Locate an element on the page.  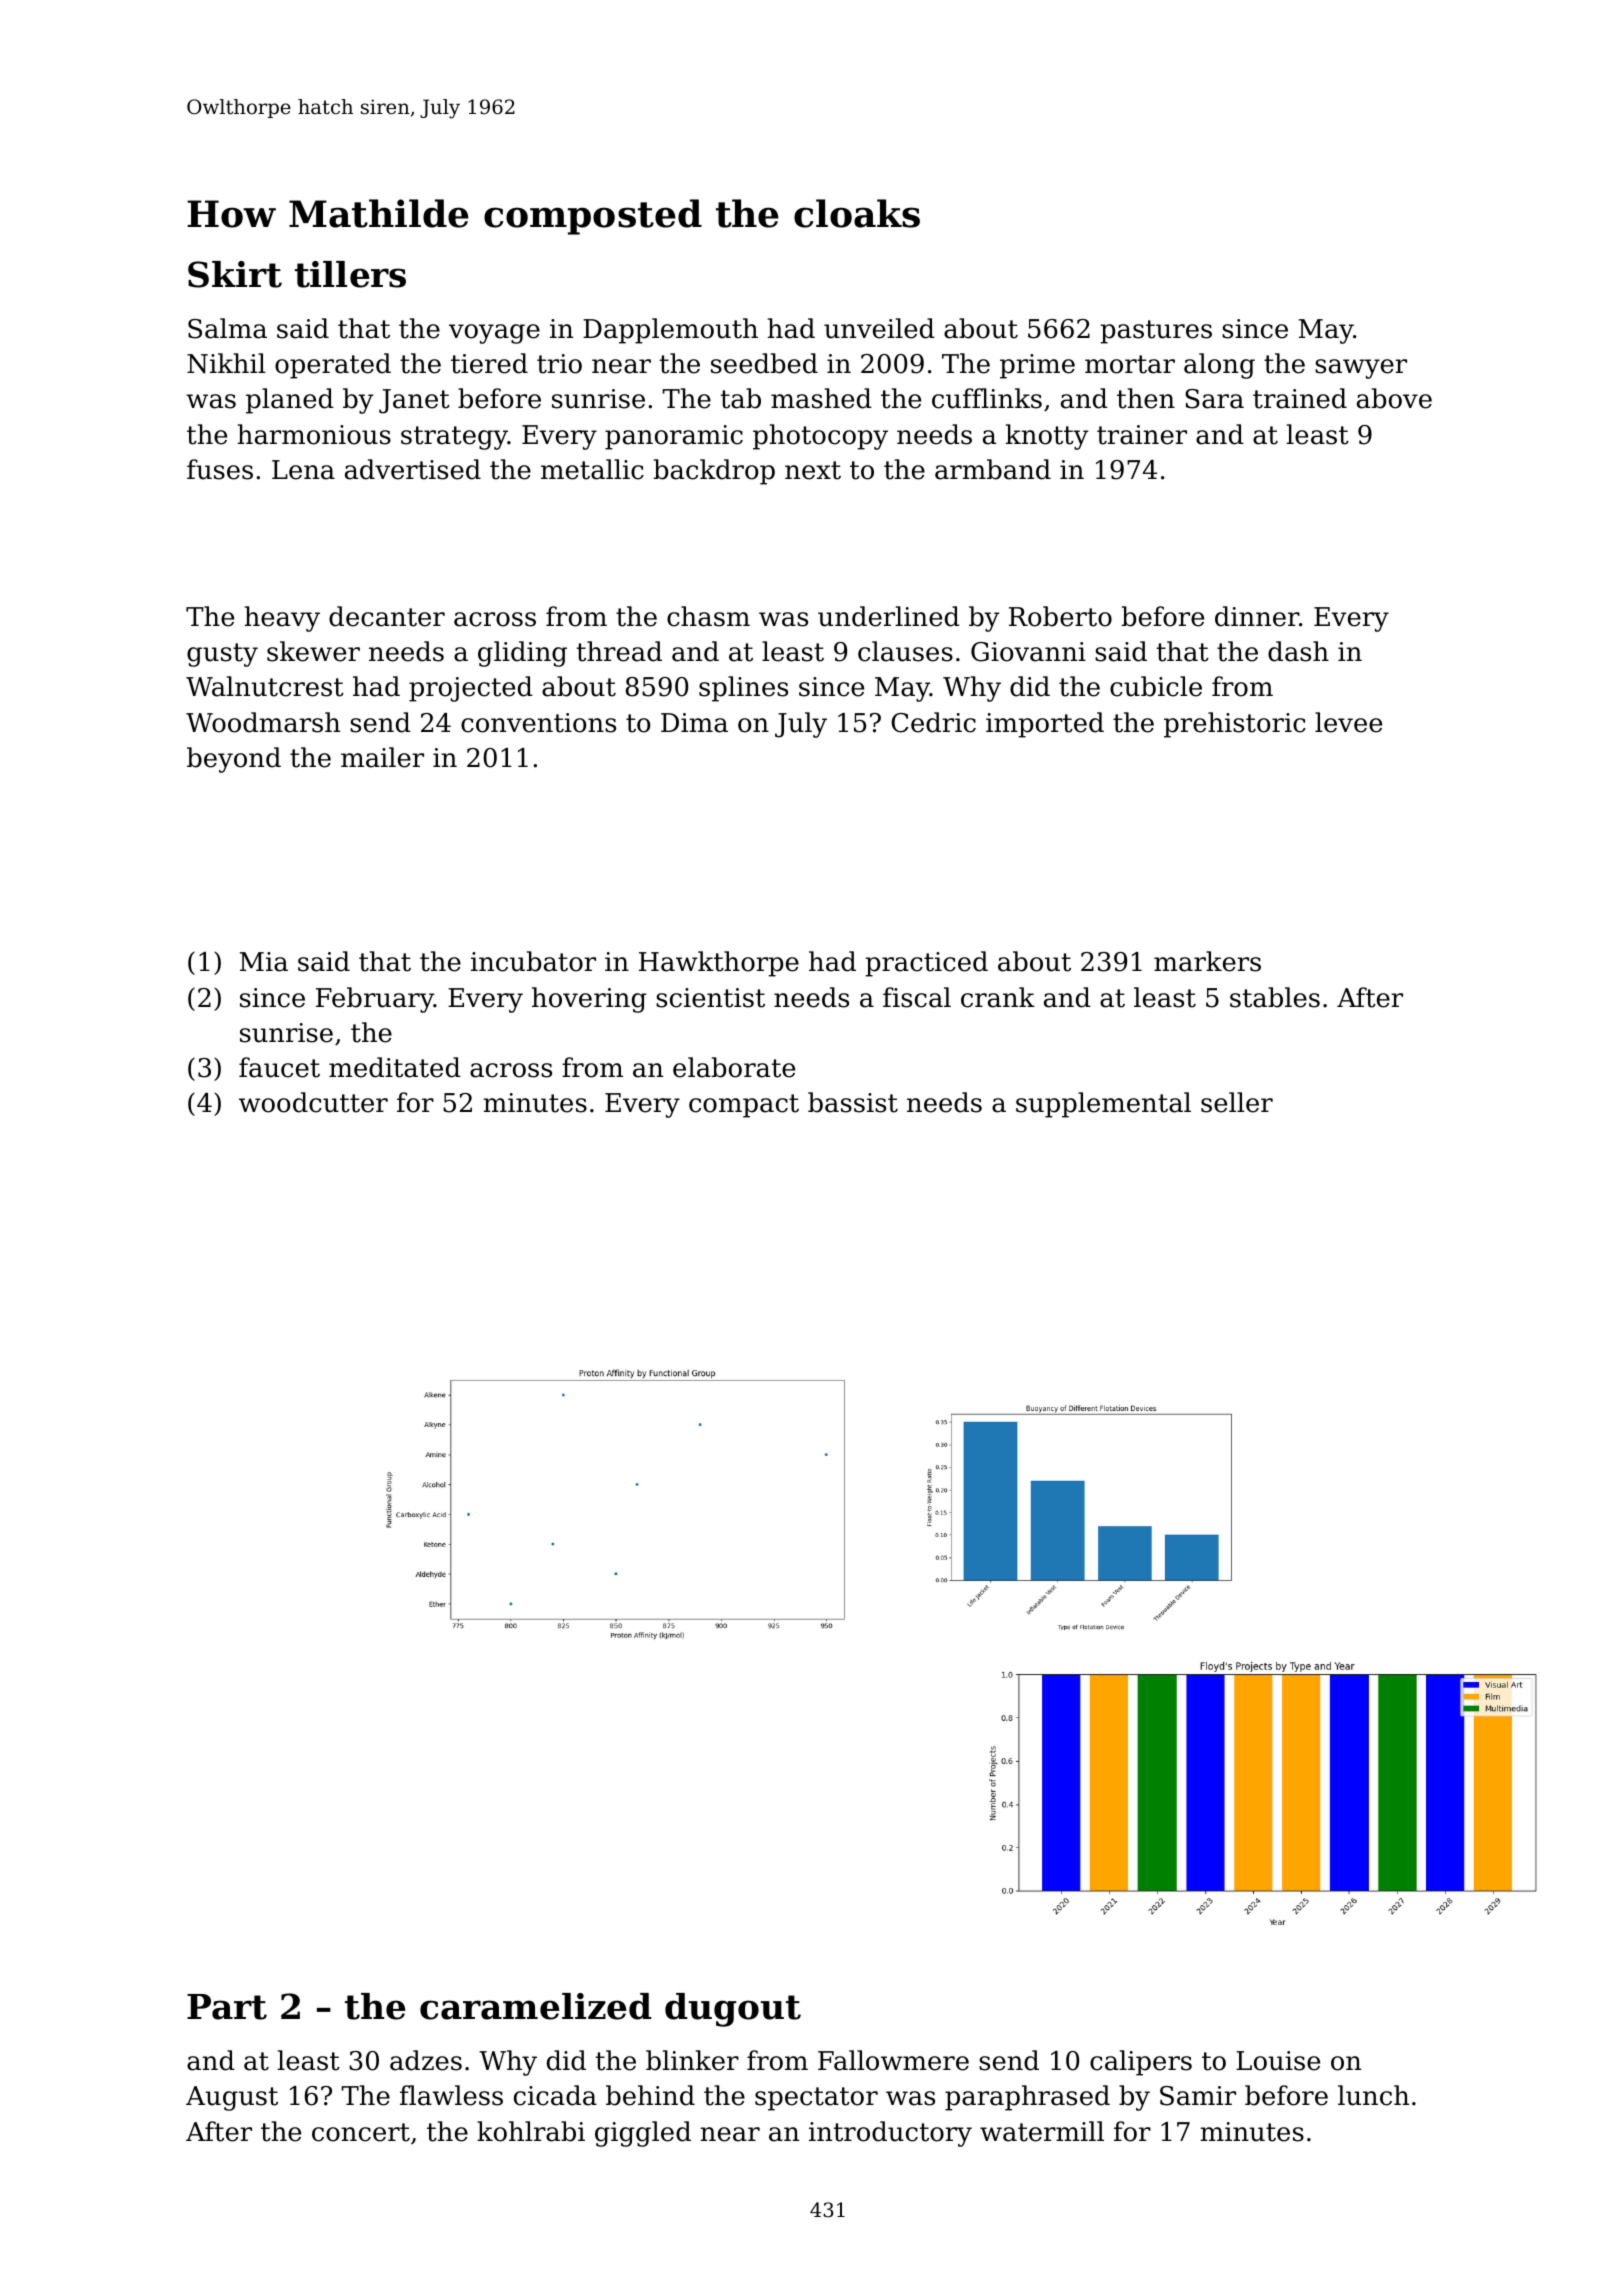
lunch is located at coordinates (1373, 2095).
